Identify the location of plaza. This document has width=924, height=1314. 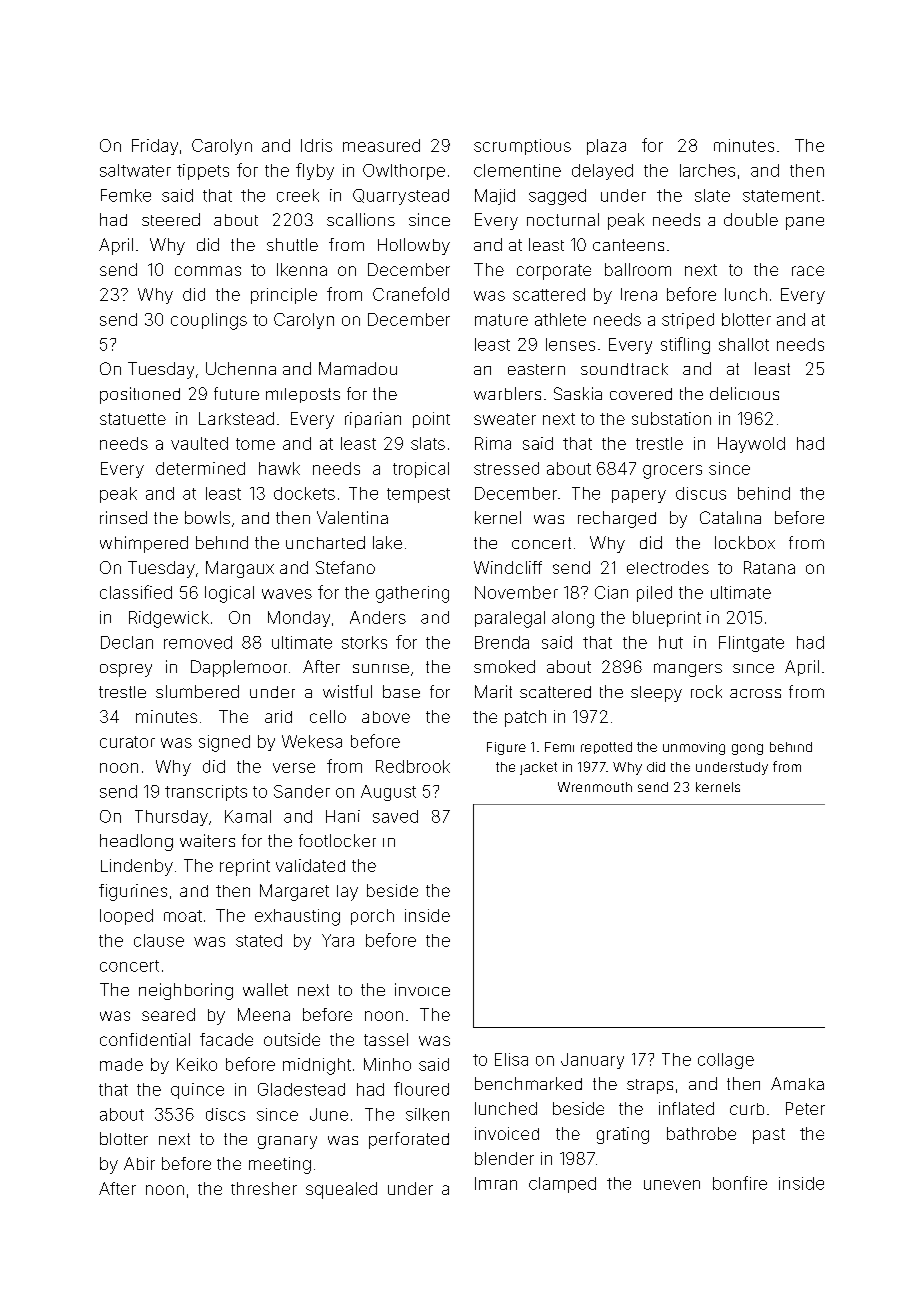
(606, 147).
